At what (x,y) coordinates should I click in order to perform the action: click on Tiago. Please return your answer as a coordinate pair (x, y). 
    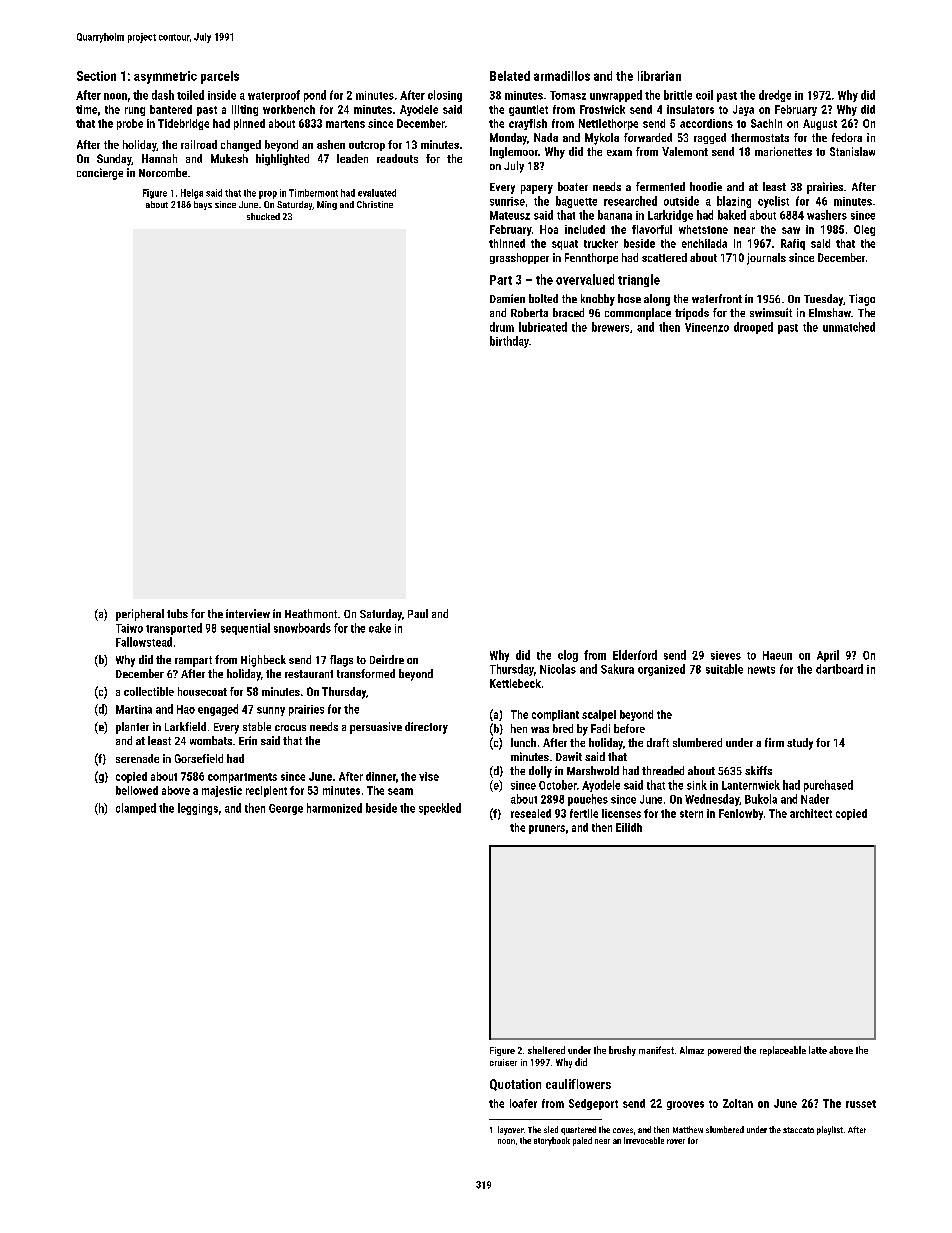
    Looking at the image, I should click on (862, 300).
